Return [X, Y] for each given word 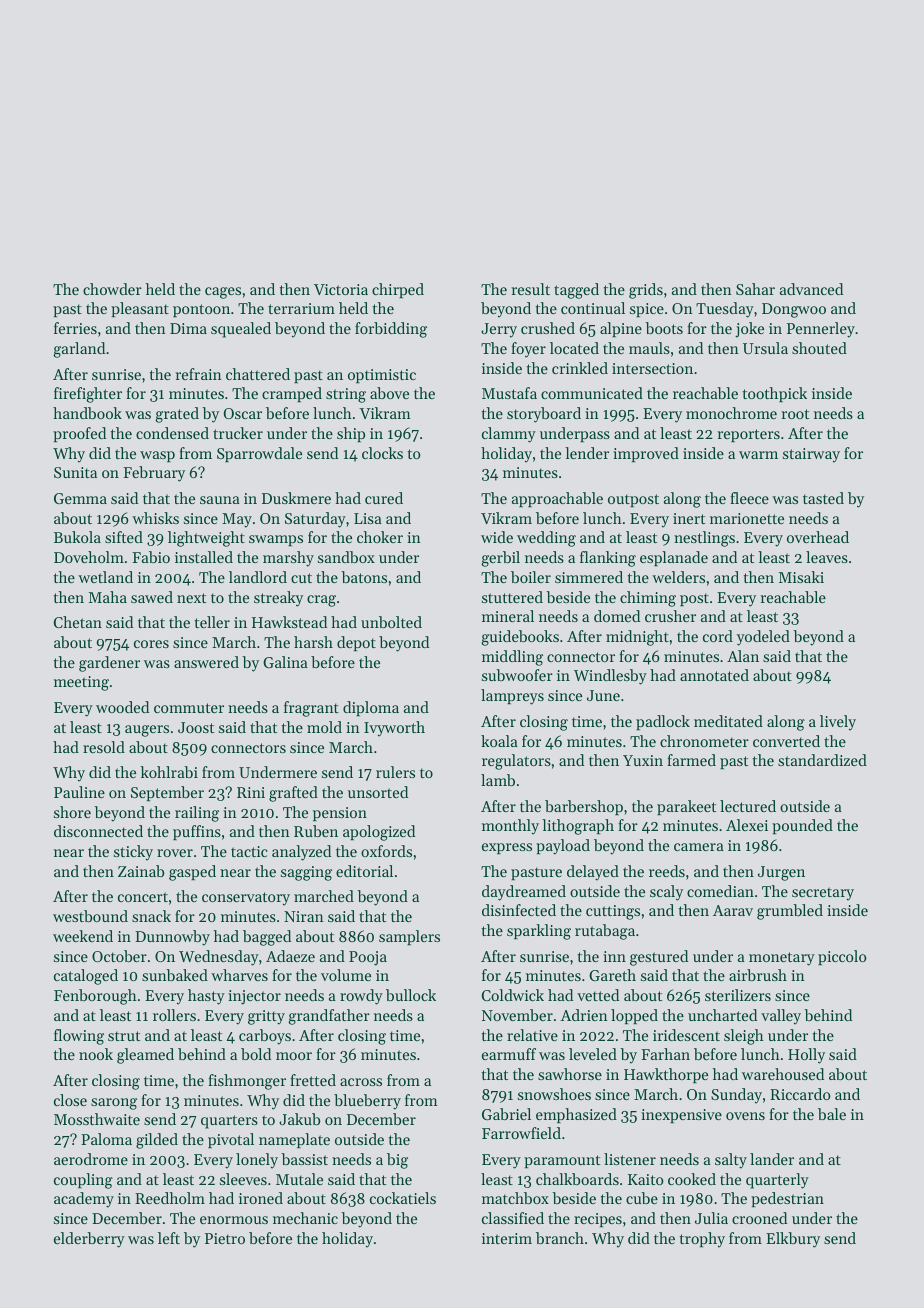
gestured [659, 958]
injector [254, 997]
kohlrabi [169, 772]
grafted [293, 794]
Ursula [765, 348]
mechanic [305, 1218]
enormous [234, 1220]
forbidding [391, 330]
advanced [811, 289]
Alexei [747, 825]
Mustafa [509, 393]
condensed [172, 433]
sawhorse [570, 1074]
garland [79, 350]
